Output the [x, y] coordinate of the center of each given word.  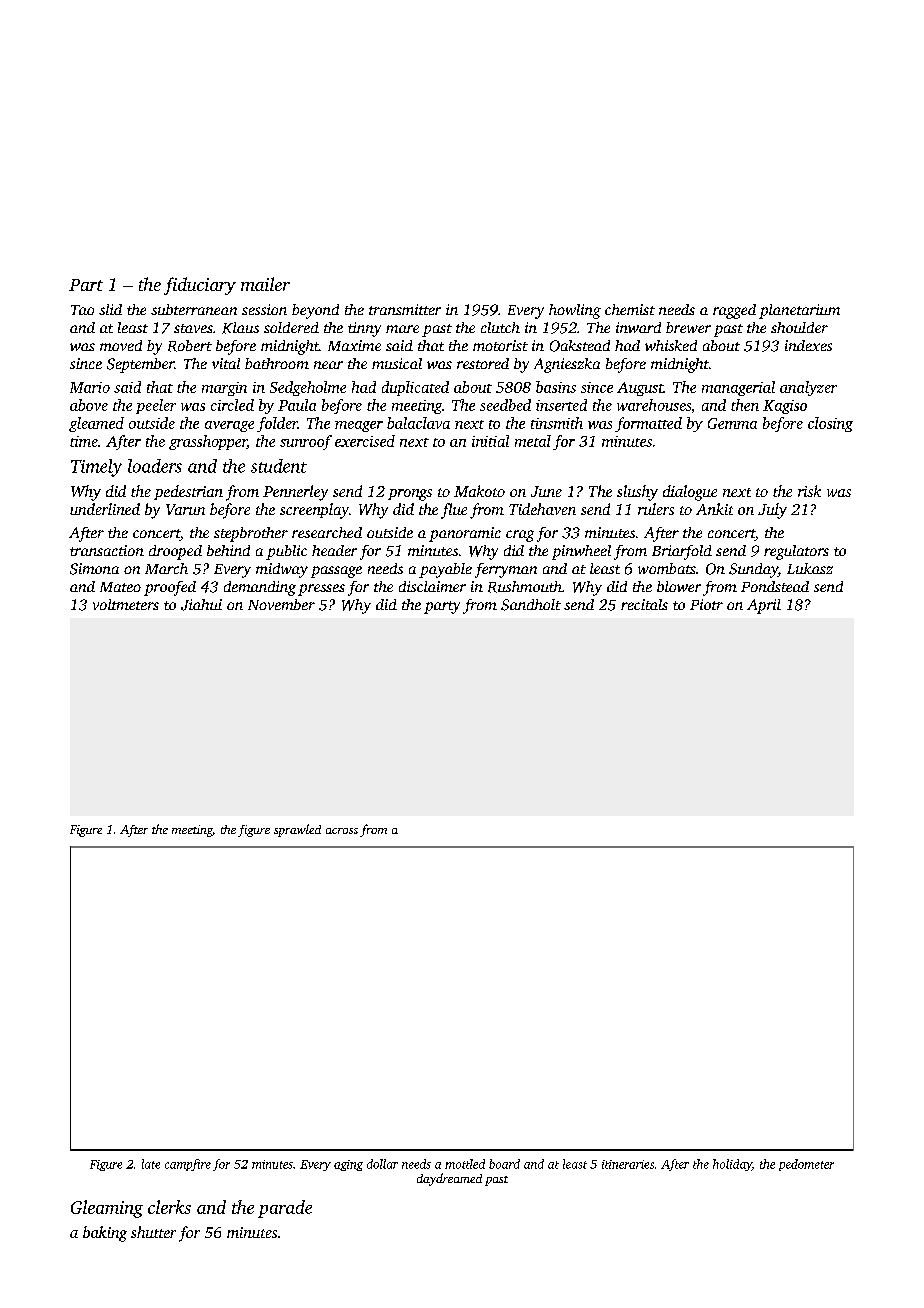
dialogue [690, 493]
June [546, 491]
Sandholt [531, 605]
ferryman [506, 570]
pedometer [806, 1165]
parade [285, 1209]
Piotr [706, 604]
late [151, 1164]
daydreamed [449, 1179]
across [342, 831]
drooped [175, 552]
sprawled [297, 830]
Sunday [753, 570]
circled [232, 405]
